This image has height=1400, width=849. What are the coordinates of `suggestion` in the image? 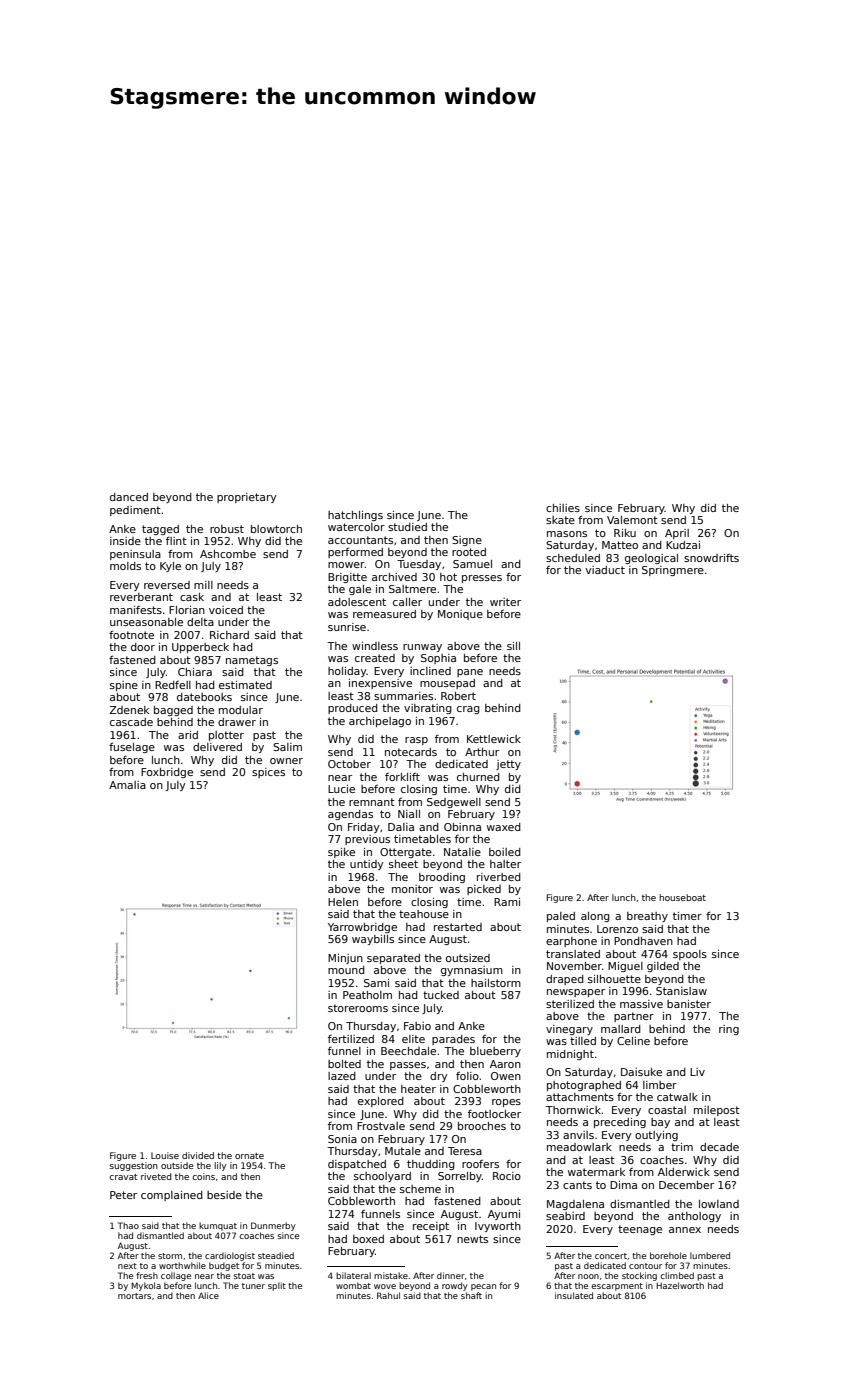 It's located at (134, 1166).
